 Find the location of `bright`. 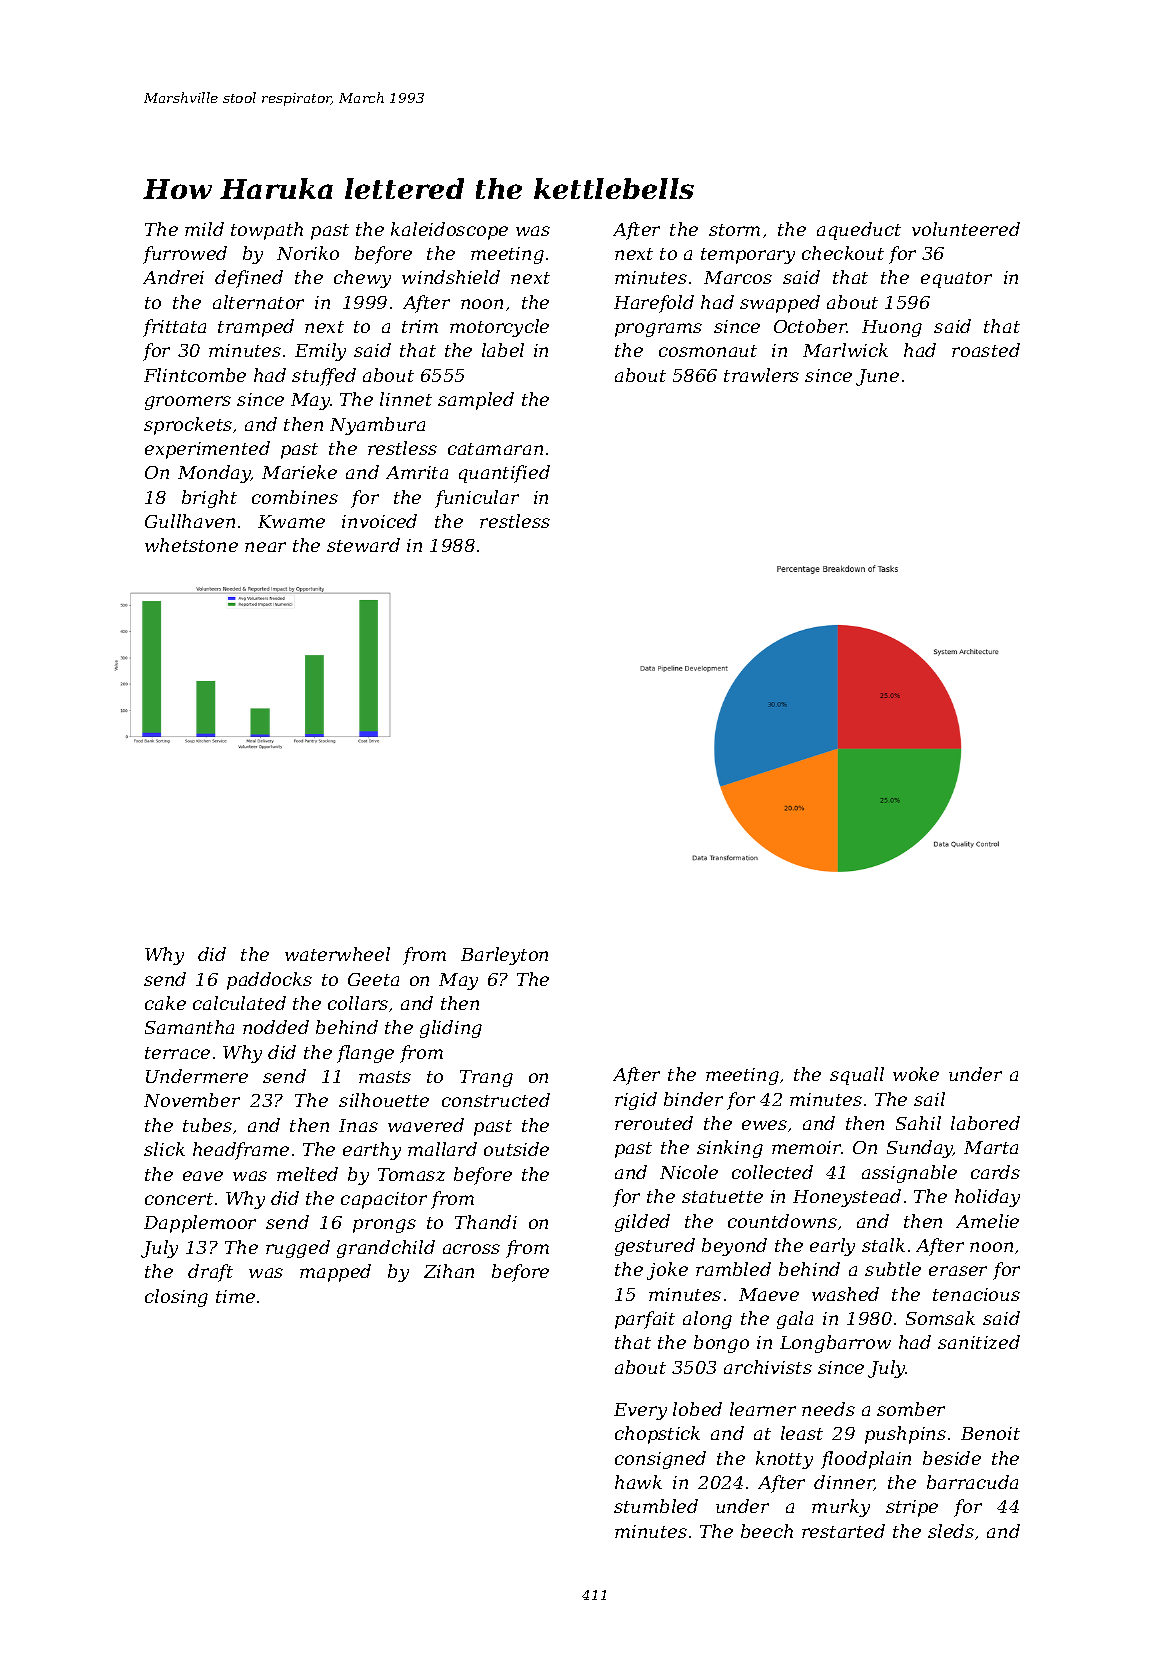

bright is located at coordinates (209, 499).
